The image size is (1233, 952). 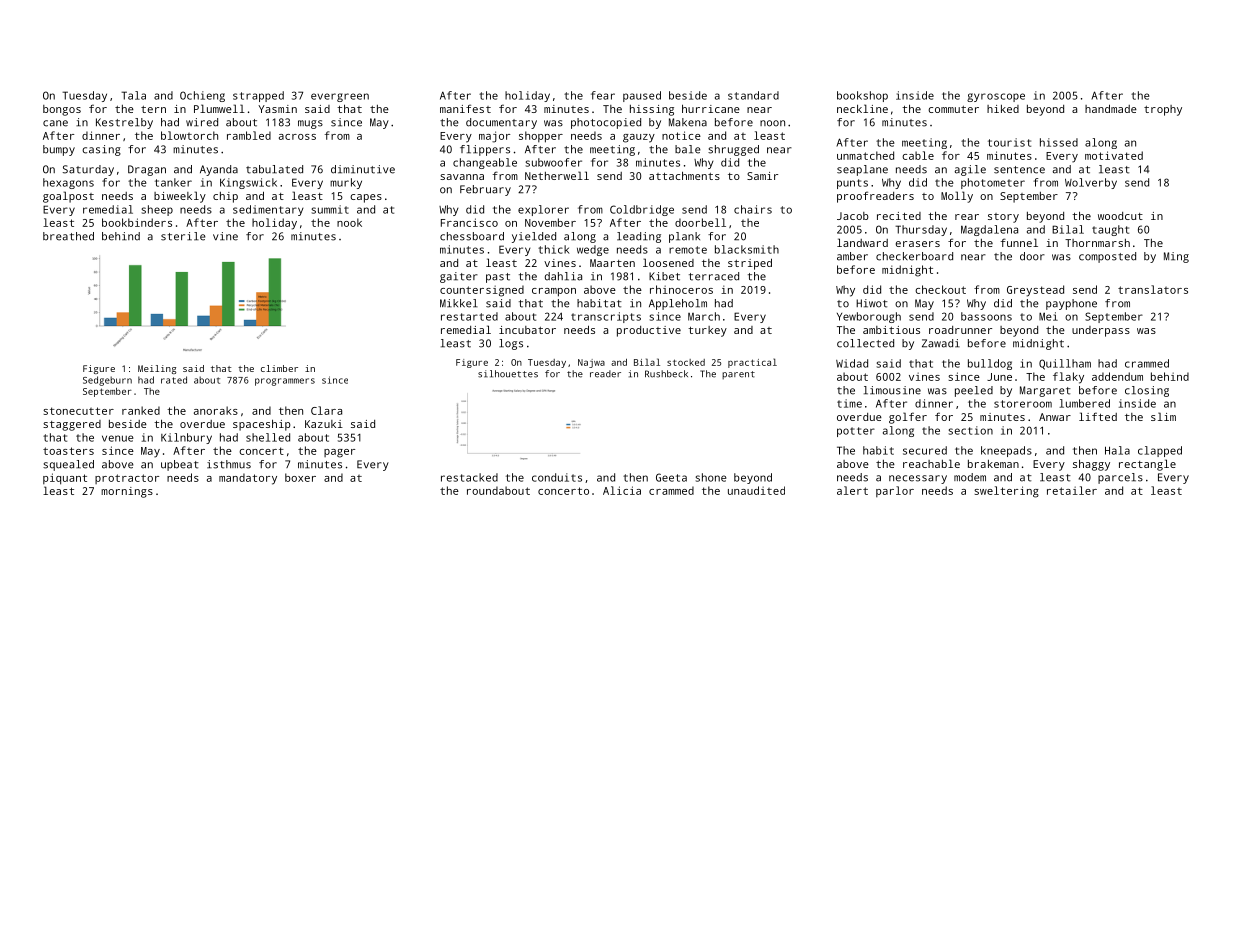 What do you see at coordinates (1065, 364) in the screenshot?
I see `Quillham` at bounding box center [1065, 364].
